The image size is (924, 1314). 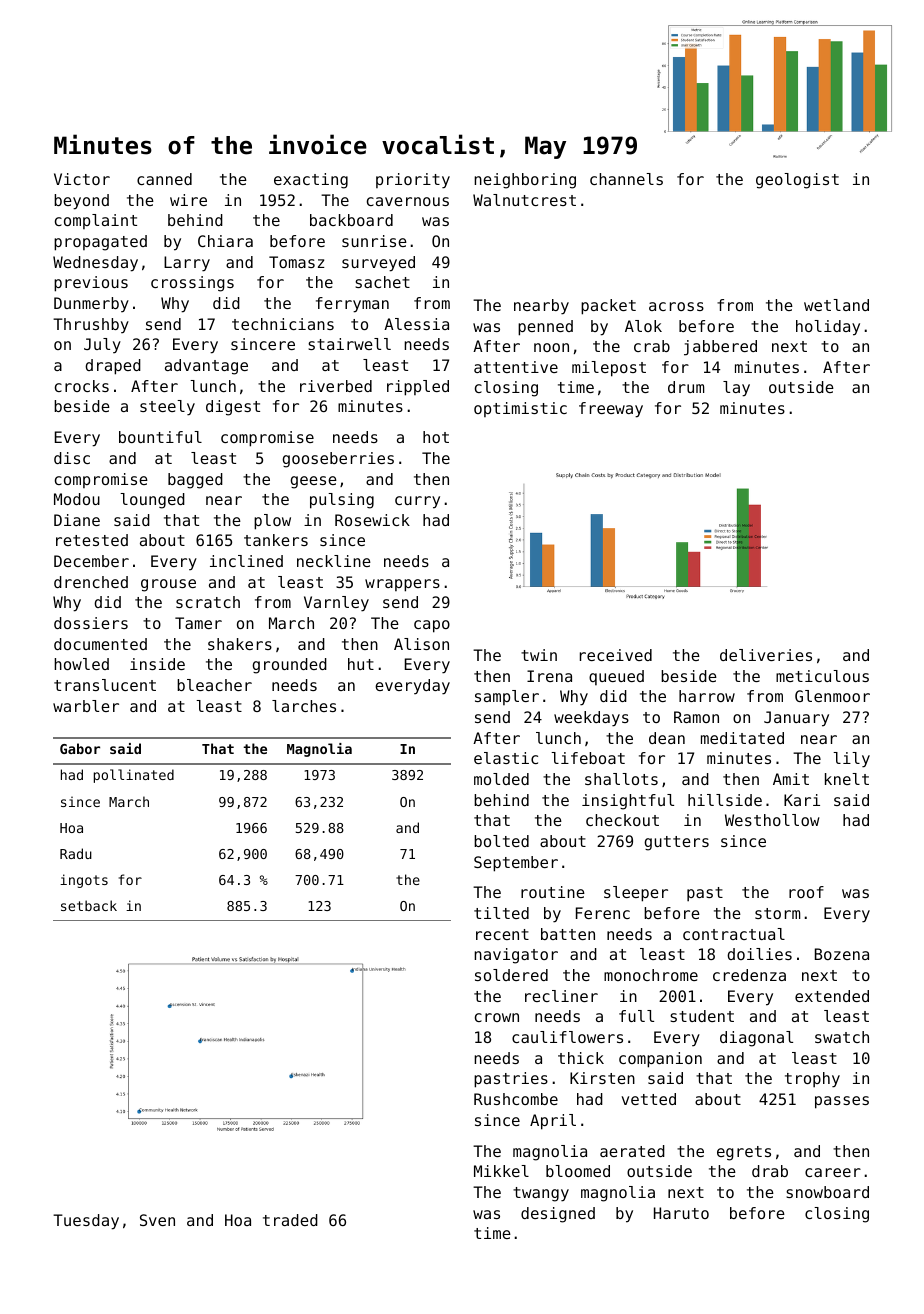 I want to click on drab, so click(x=770, y=1171).
